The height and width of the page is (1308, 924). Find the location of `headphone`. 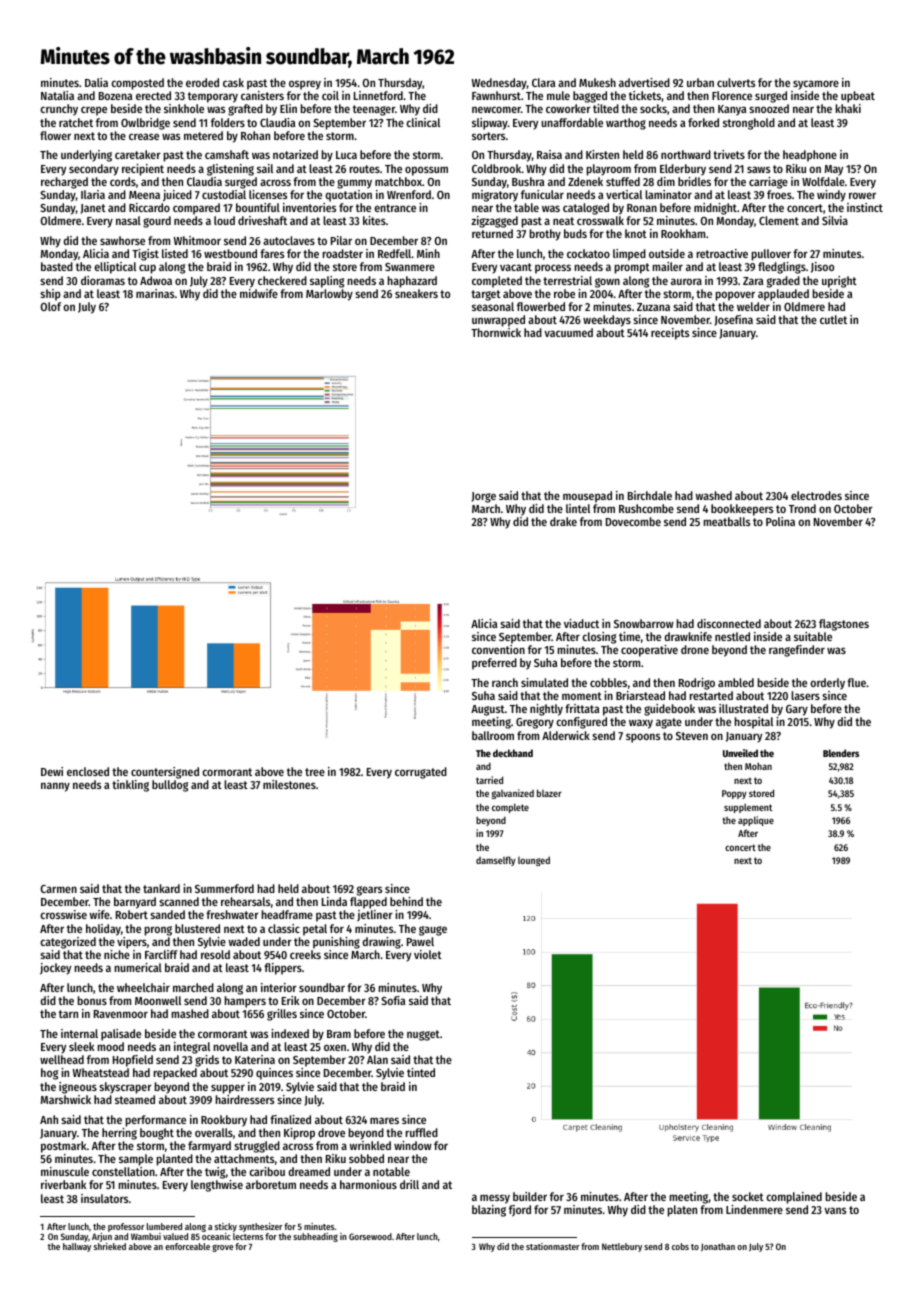

headphone is located at coordinates (810, 156).
